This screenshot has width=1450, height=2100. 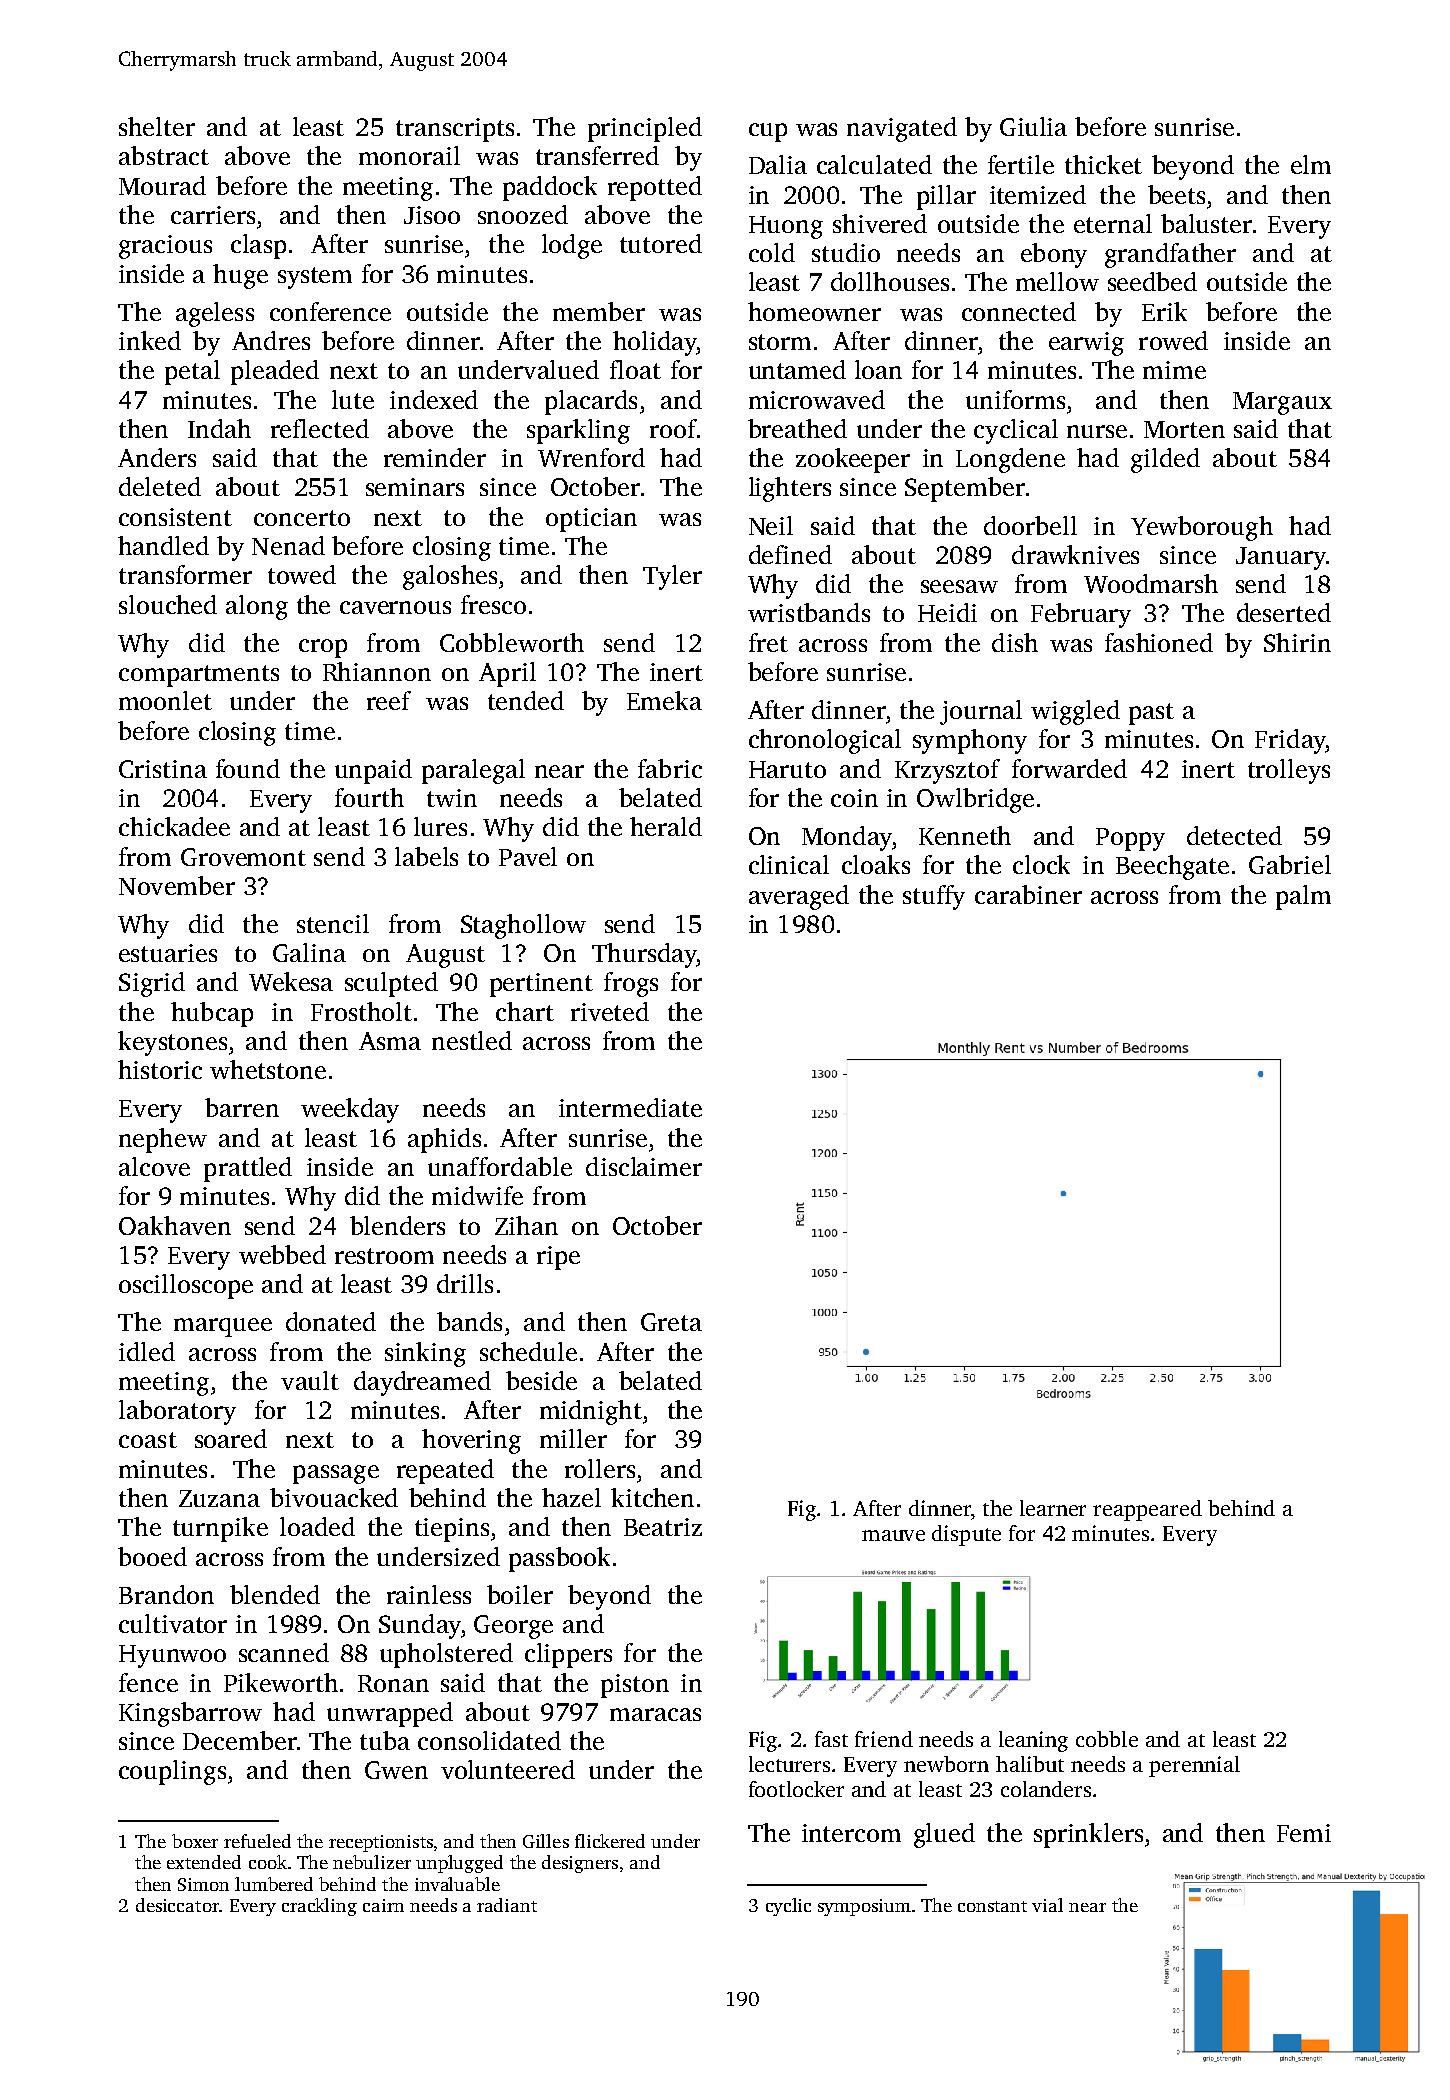 I want to click on Giulia, so click(x=1033, y=126).
